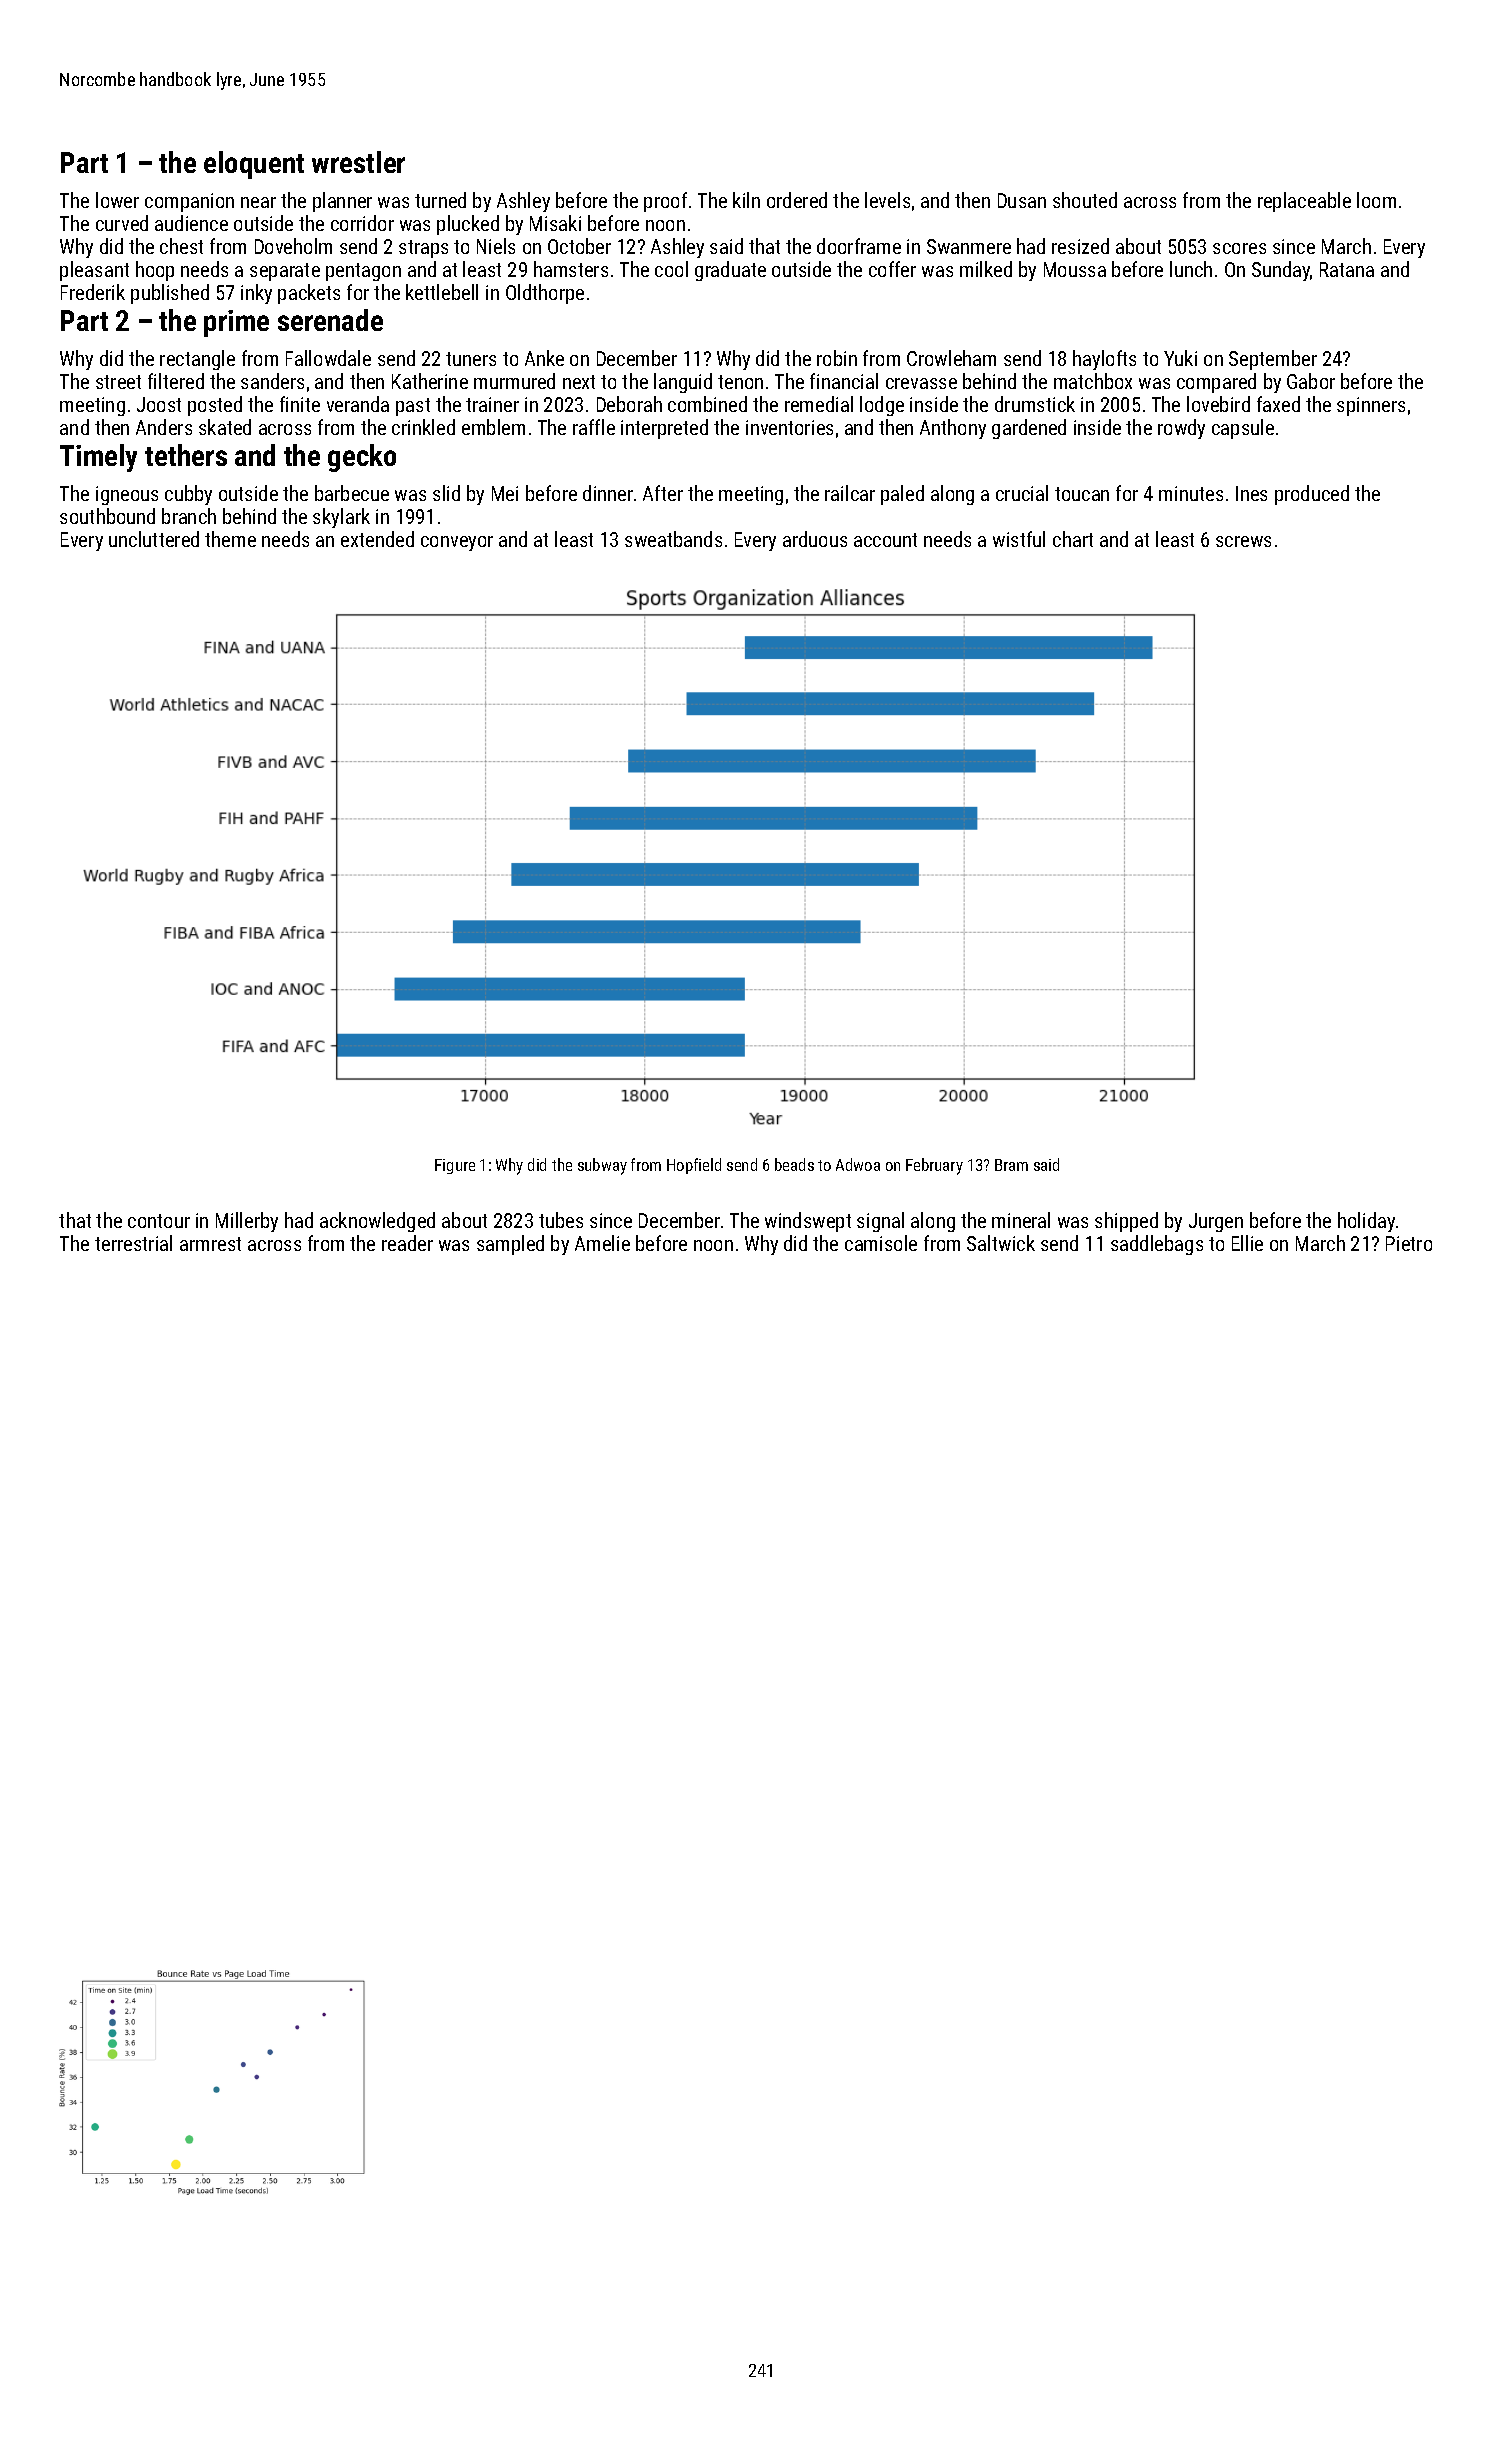 The height and width of the page is (2464, 1496). What do you see at coordinates (1104, 360) in the page?
I see `haylofts` at bounding box center [1104, 360].
